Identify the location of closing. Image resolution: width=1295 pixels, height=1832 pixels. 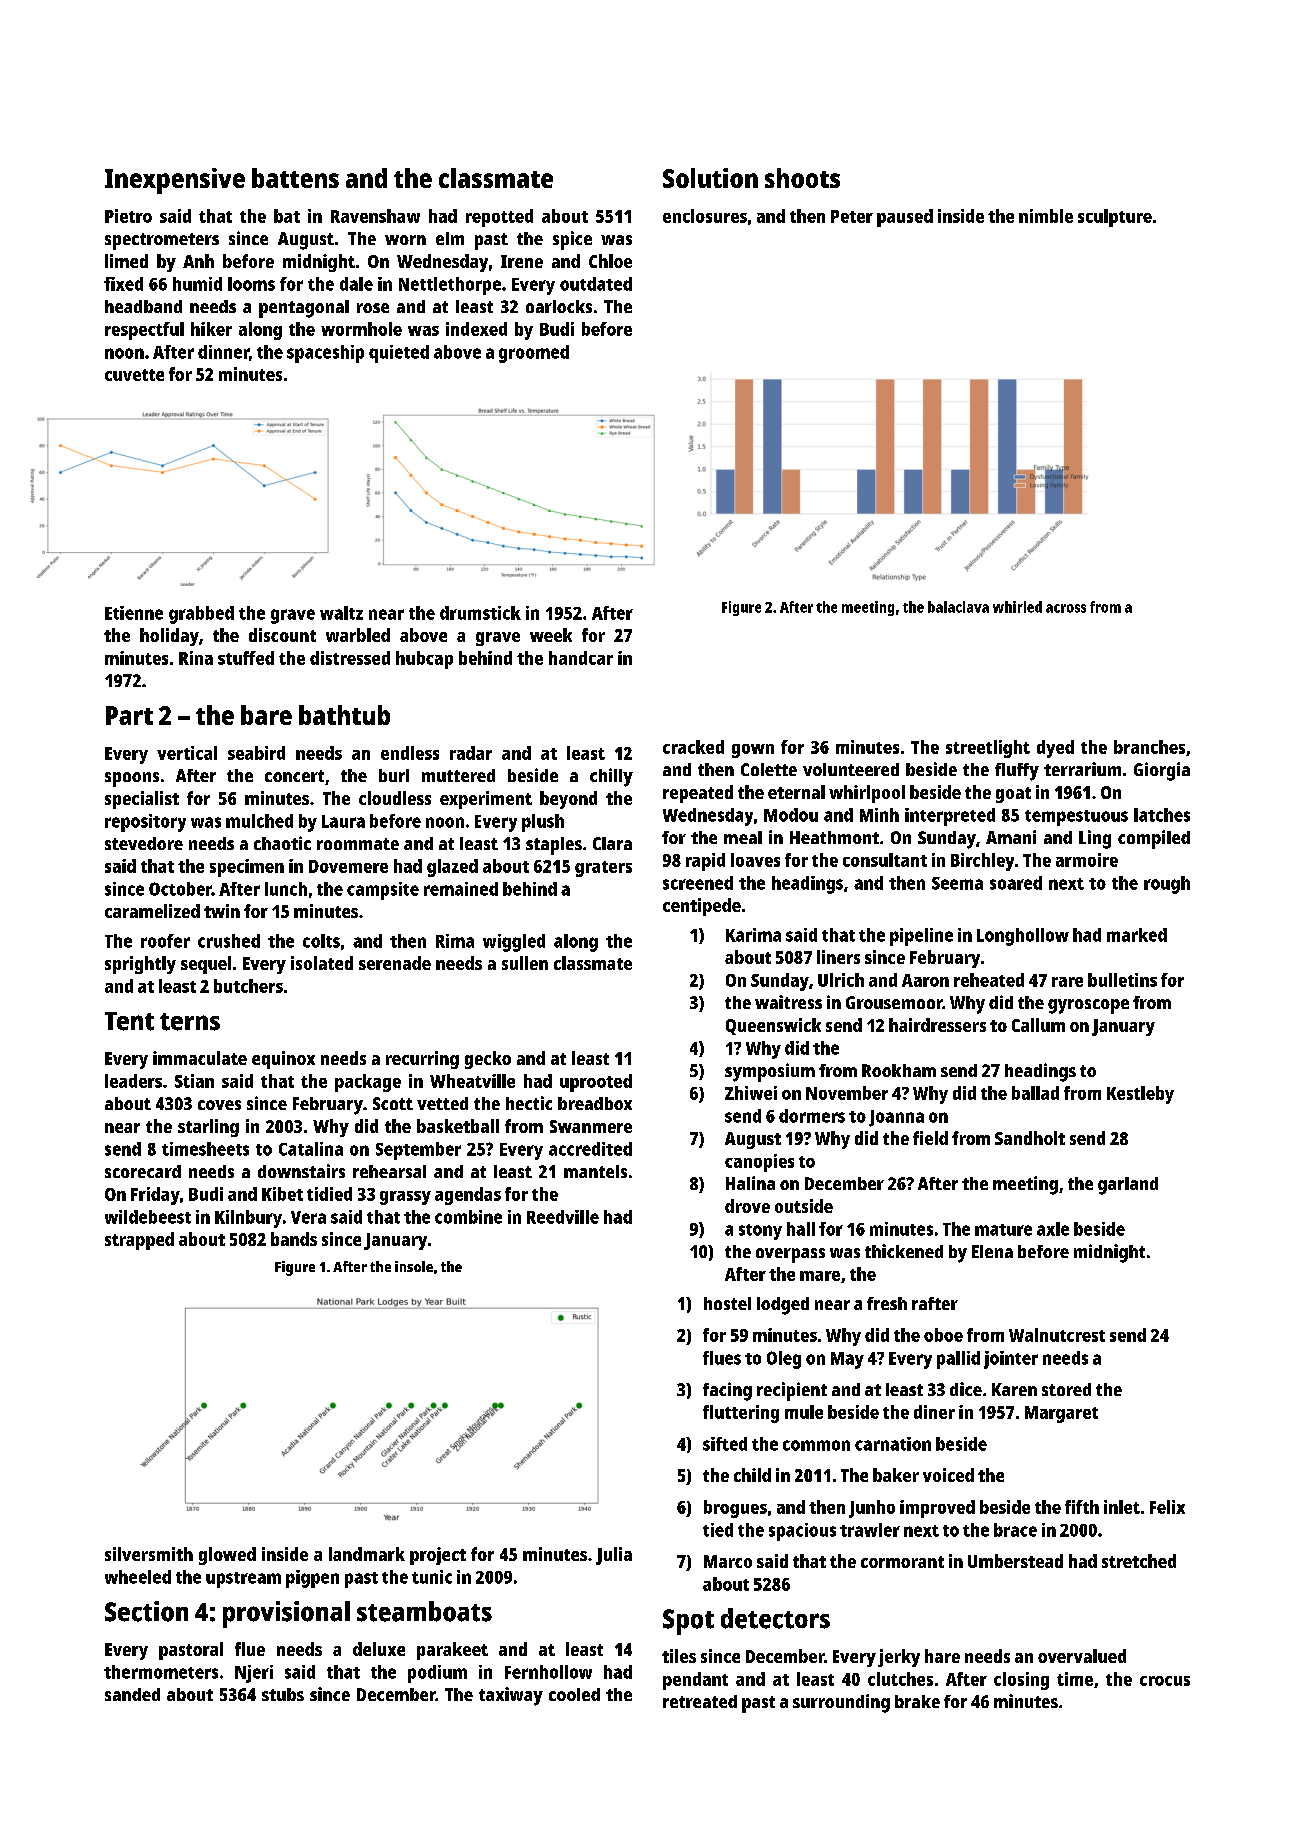
(1021, 1681).
